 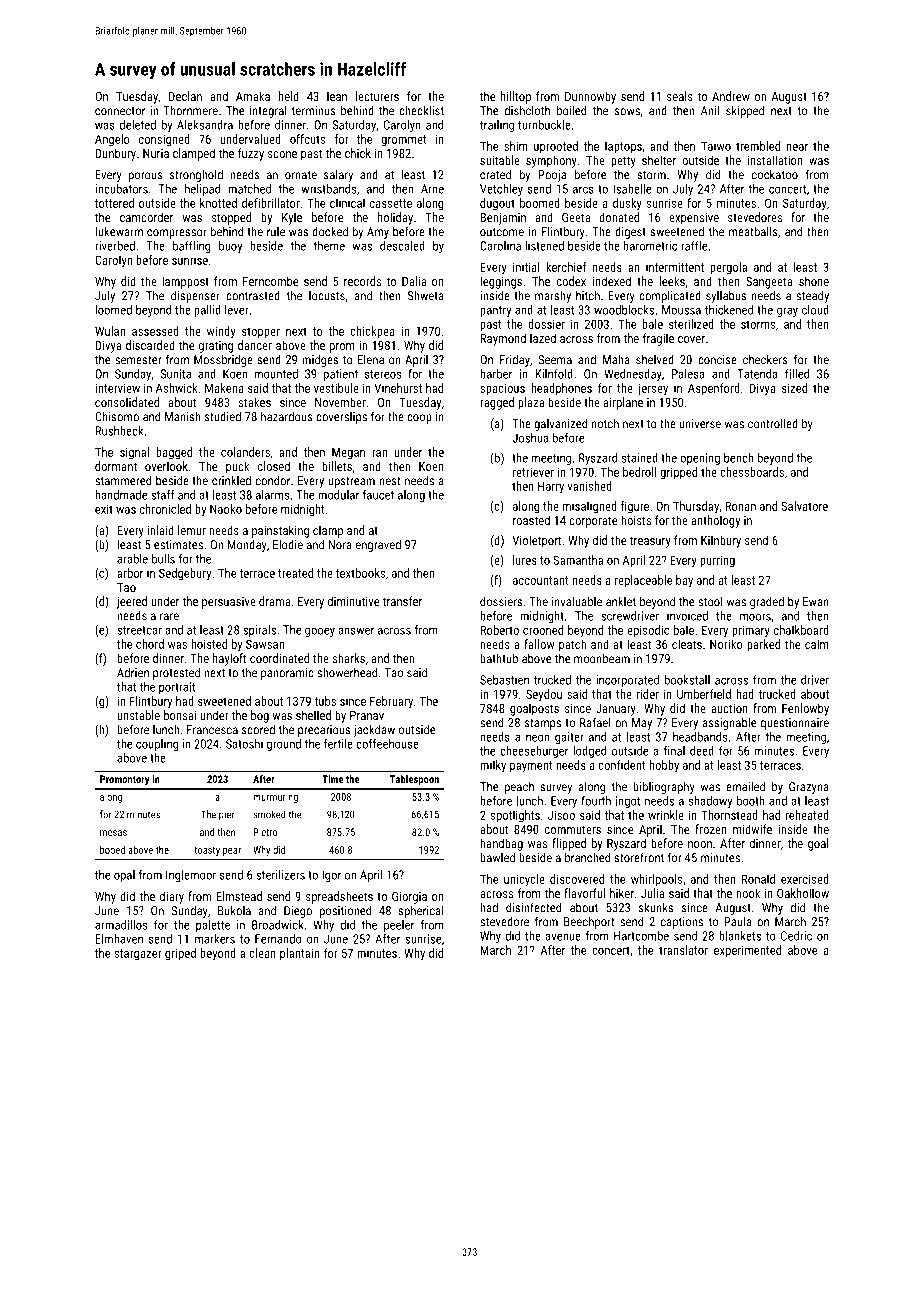 What do you see at coordinates (280, 531) in the page?
I see `painstaking` at bounding box center [280, 531].
